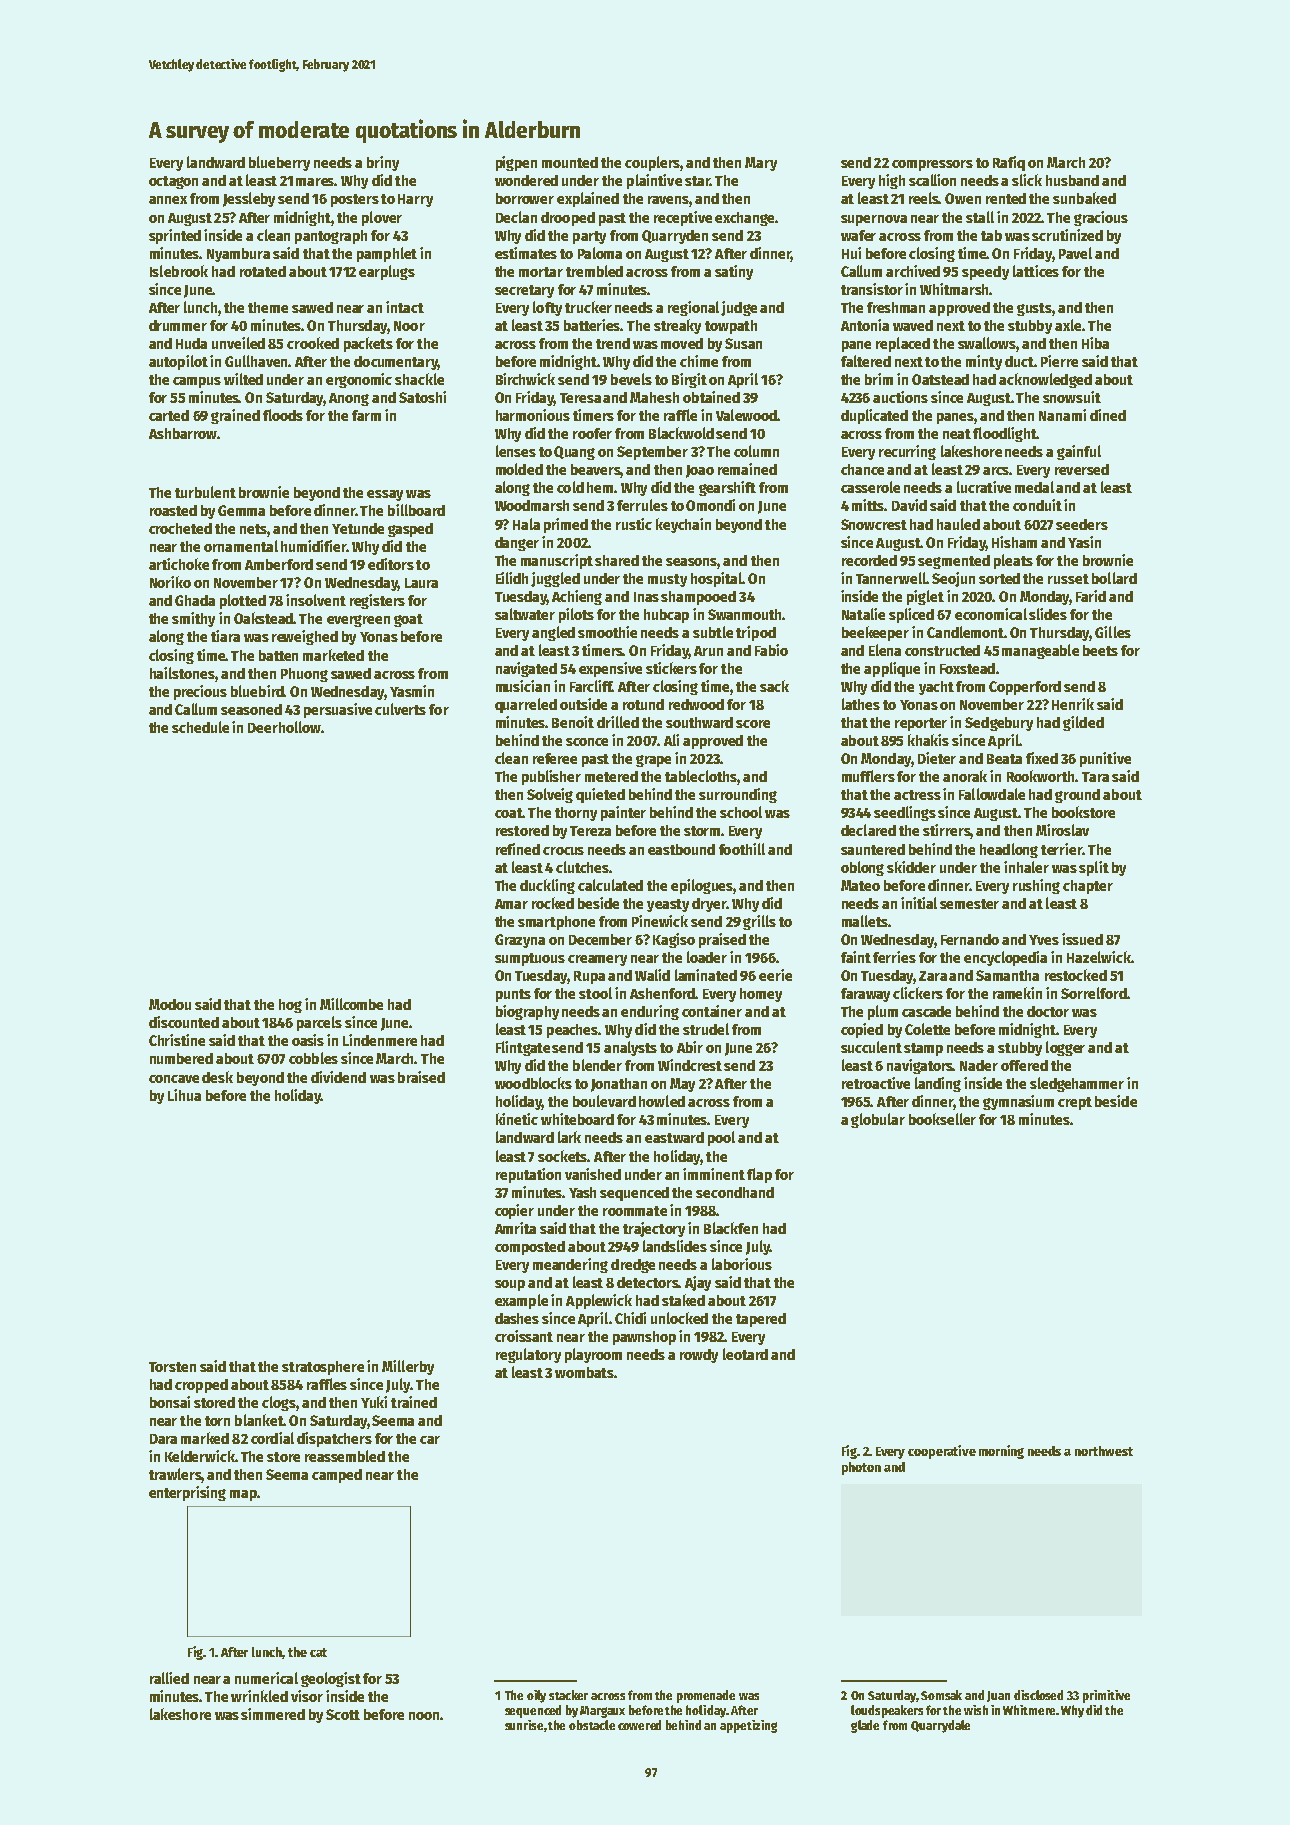 The image size is (1290, 1825). I want to click on noon, so click(424, 1716).
